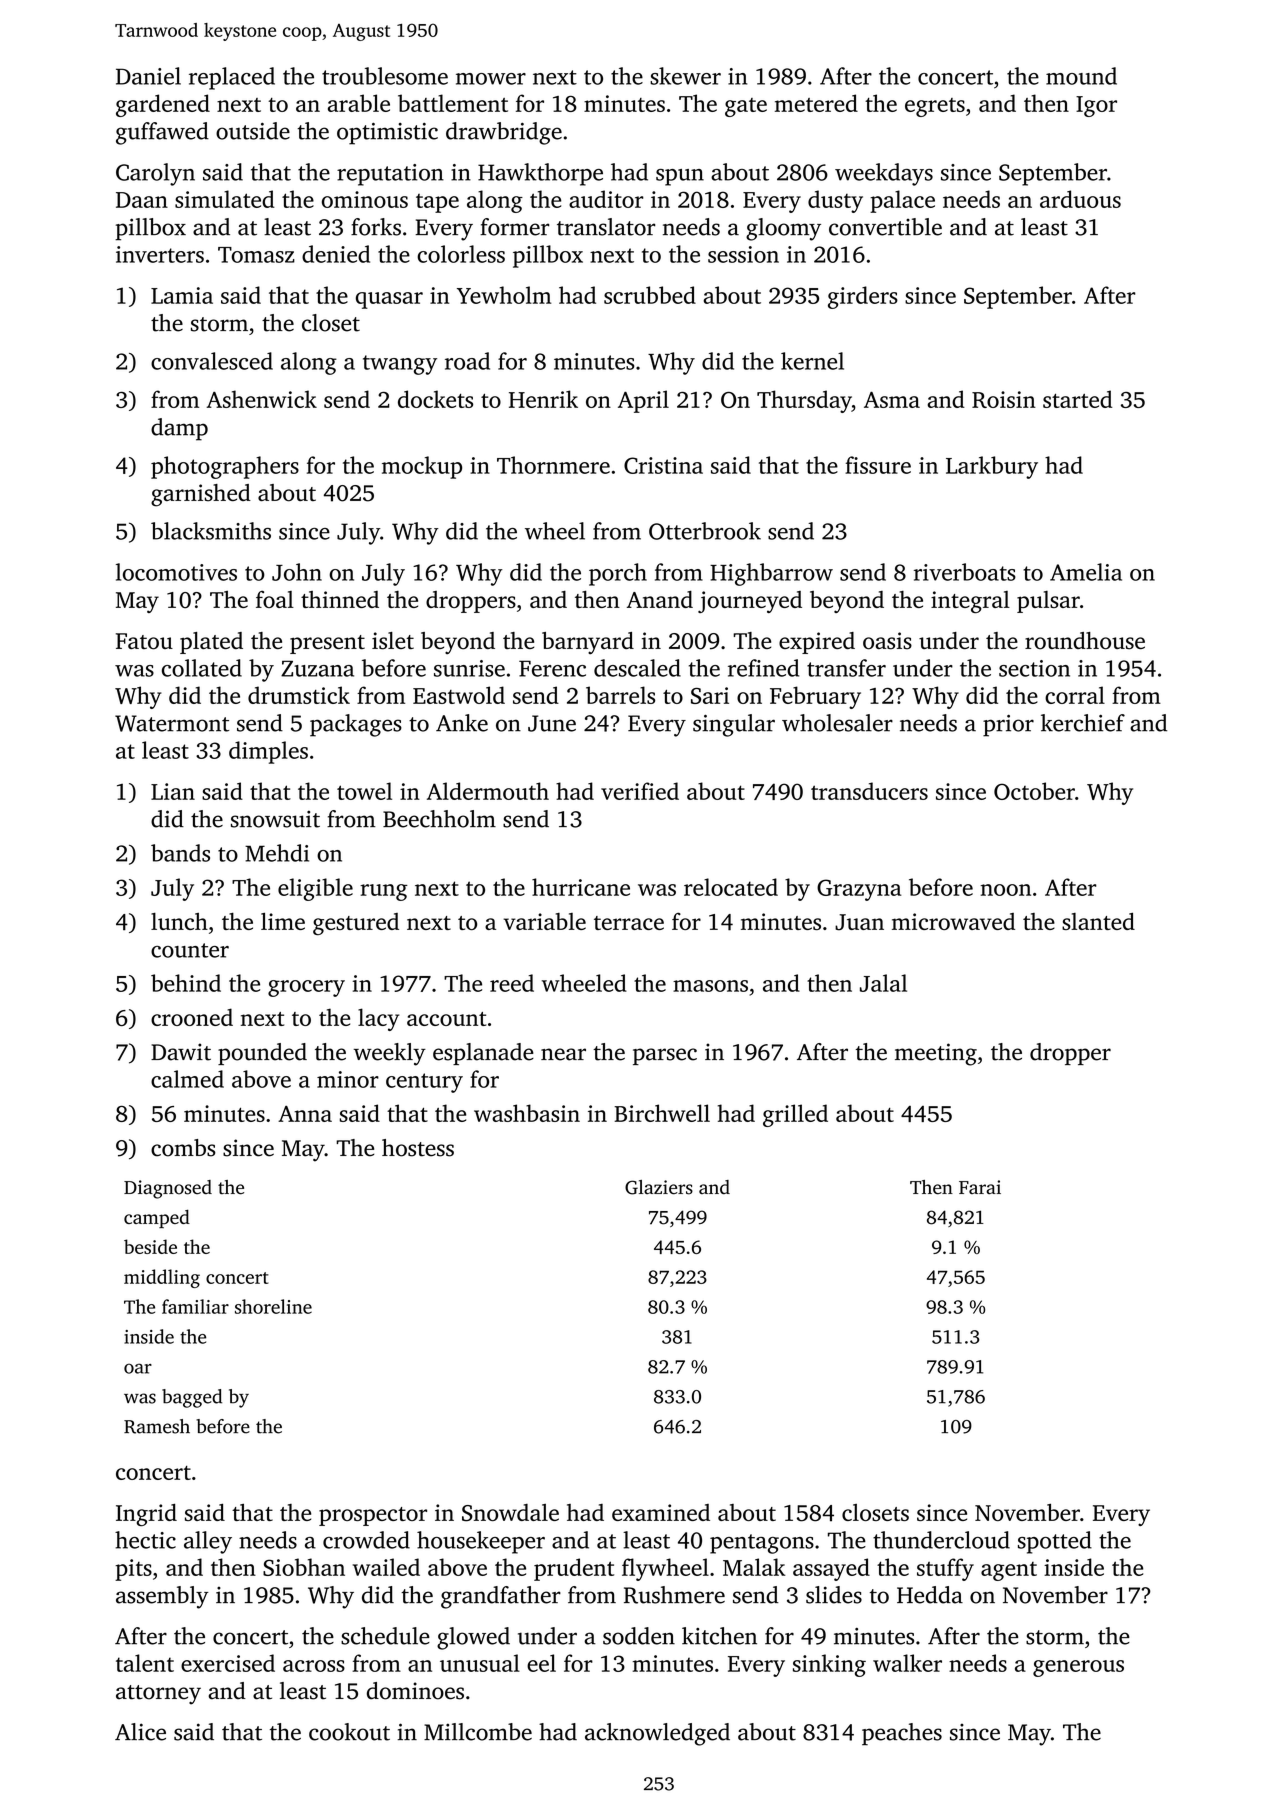 This screenshot has width=1286, height=1819. What do you see at coordinates (208, 1542) in the screenshot?
I see `alley` at bounding box center [208, 1542].
